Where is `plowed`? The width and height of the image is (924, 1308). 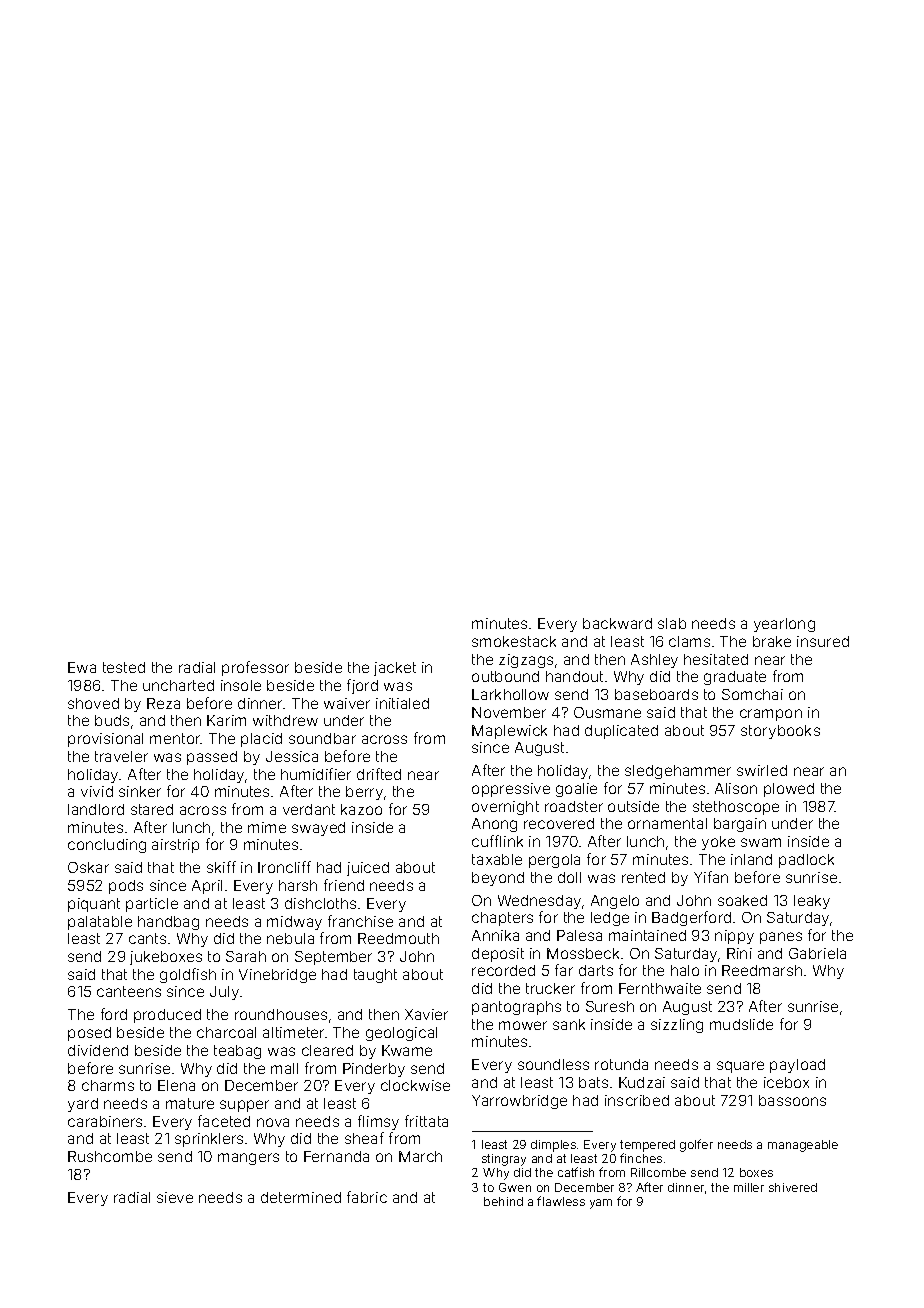 plowed is located at coordinates (789, 790).
